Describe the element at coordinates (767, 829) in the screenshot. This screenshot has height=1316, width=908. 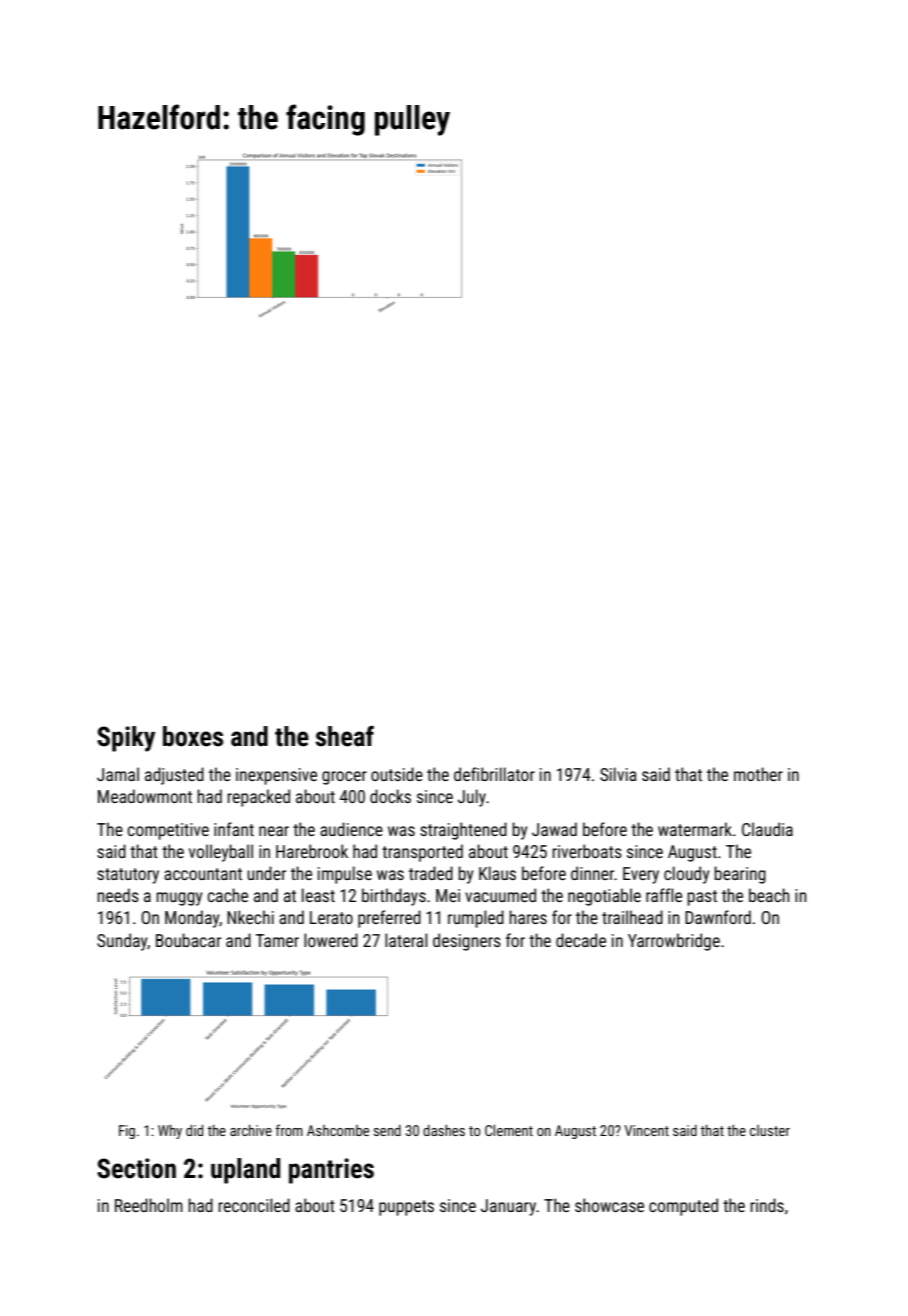
I see `Claudia` at that location.
